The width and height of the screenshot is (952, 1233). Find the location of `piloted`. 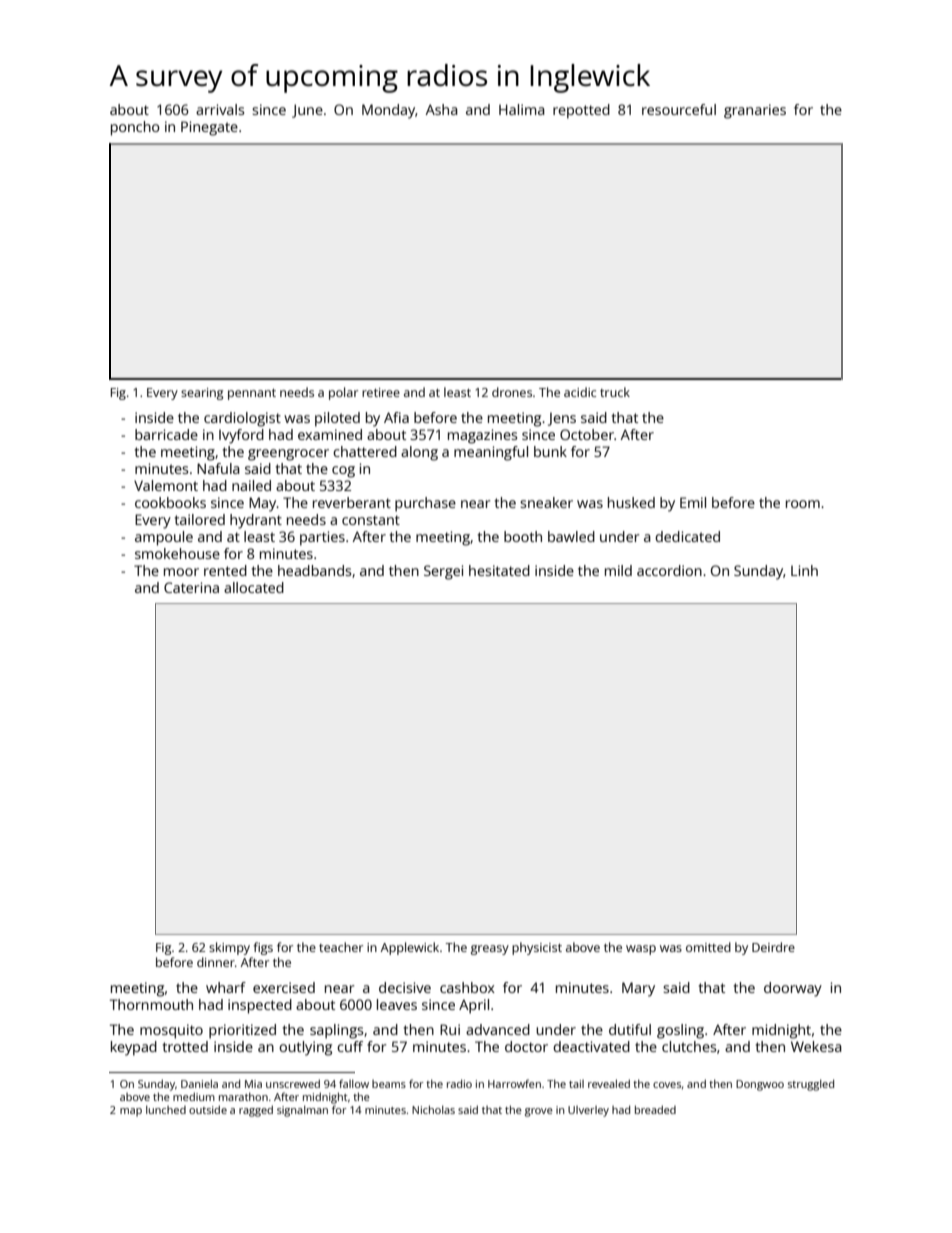

piloted is located at coordinates (337, 419).
